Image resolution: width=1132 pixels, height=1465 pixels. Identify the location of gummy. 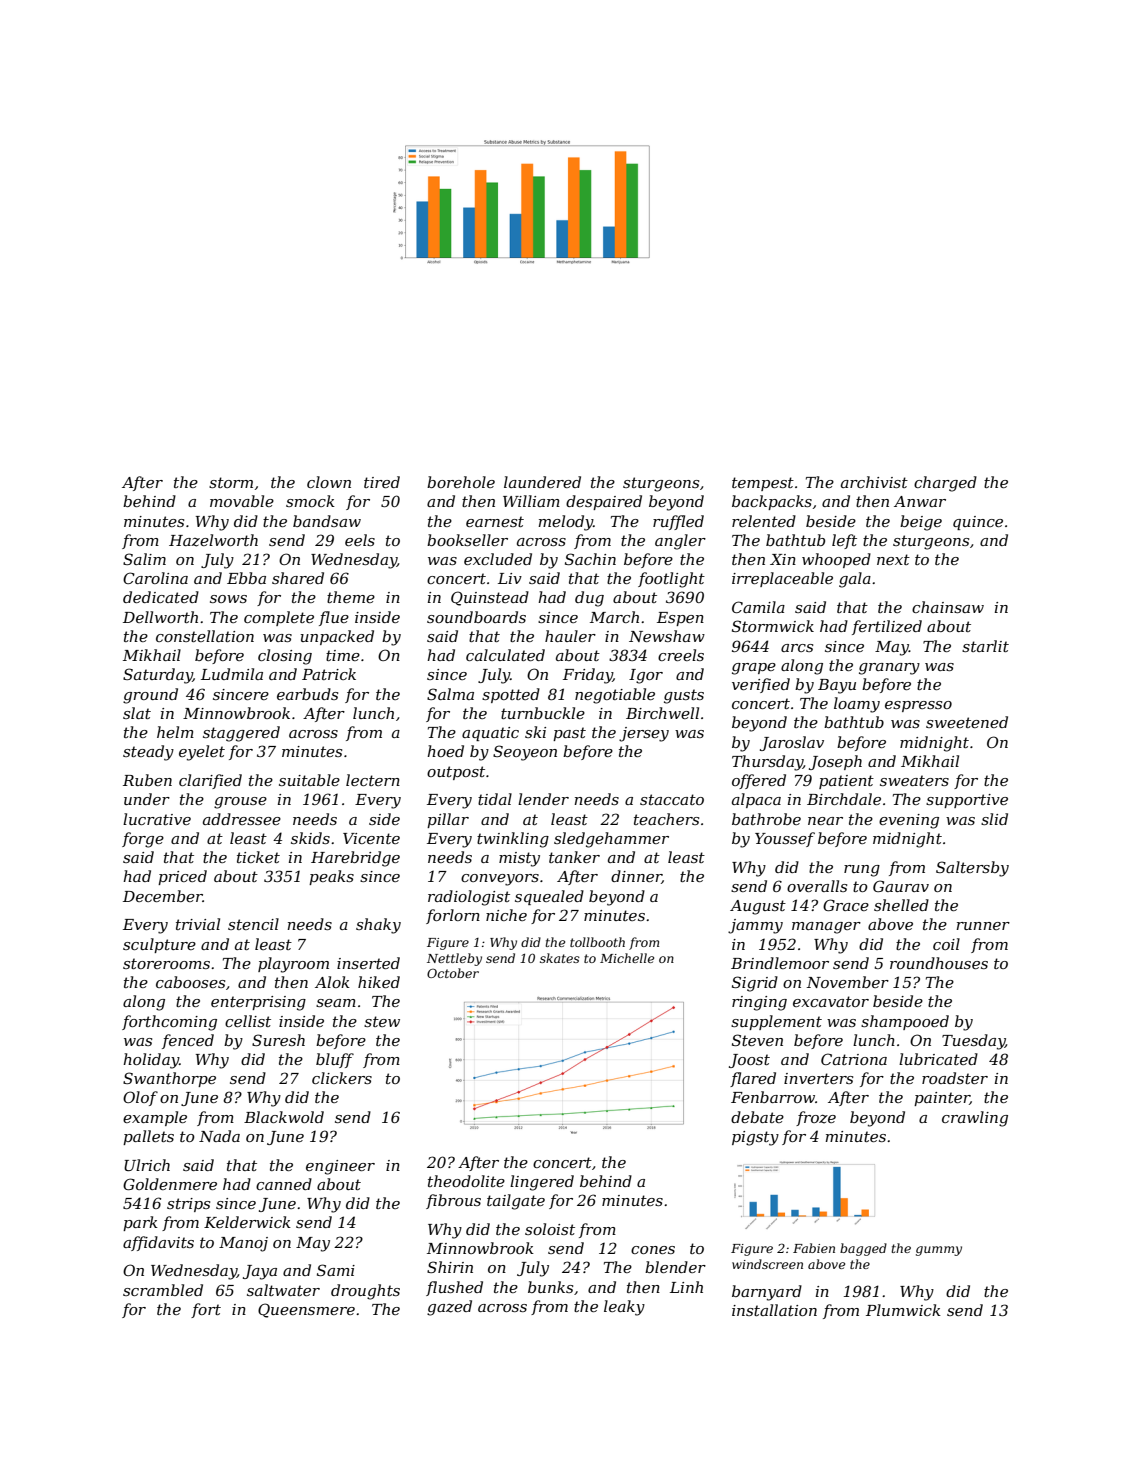
(939, 1251).
